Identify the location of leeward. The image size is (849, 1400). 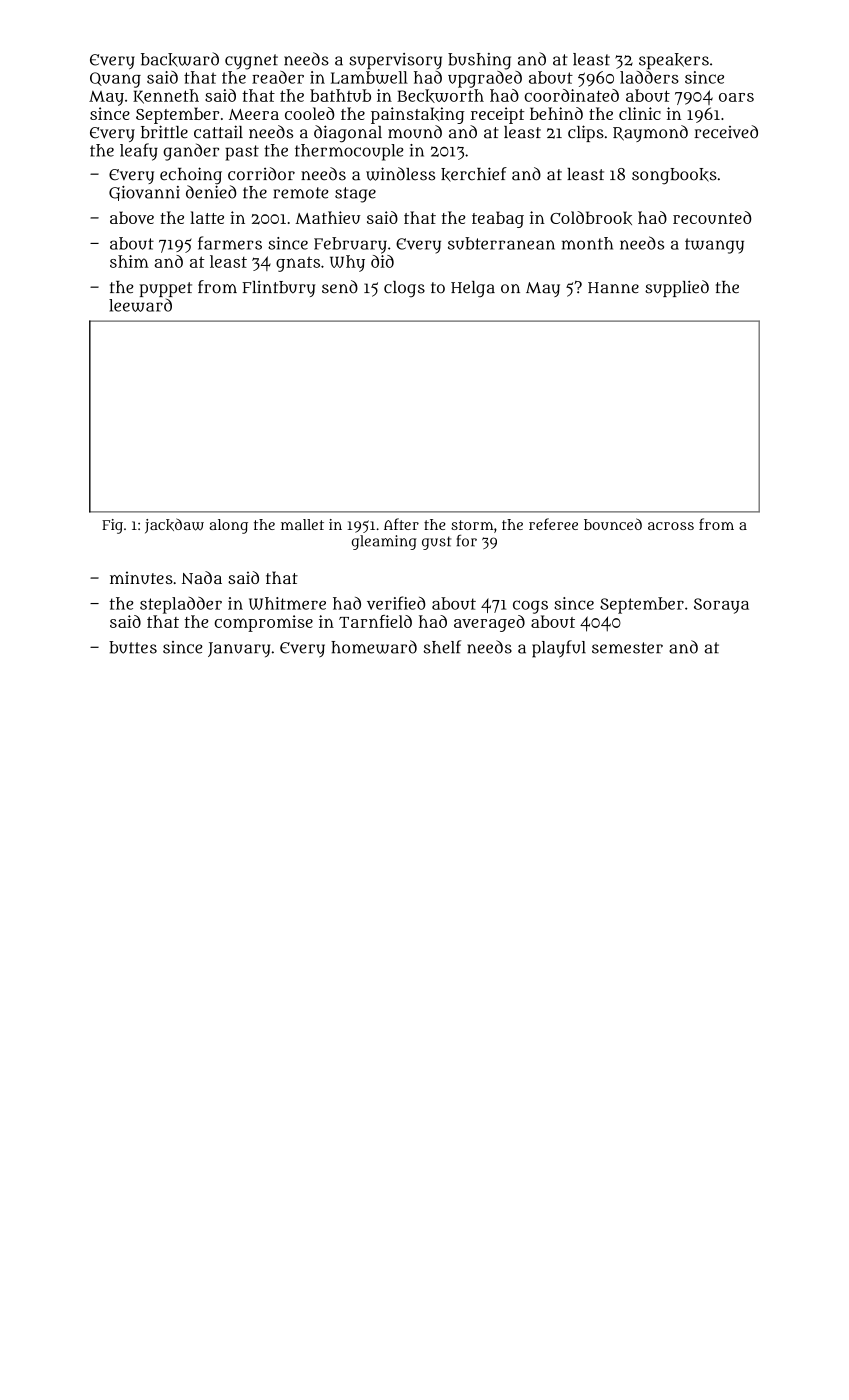
(140, 305).
